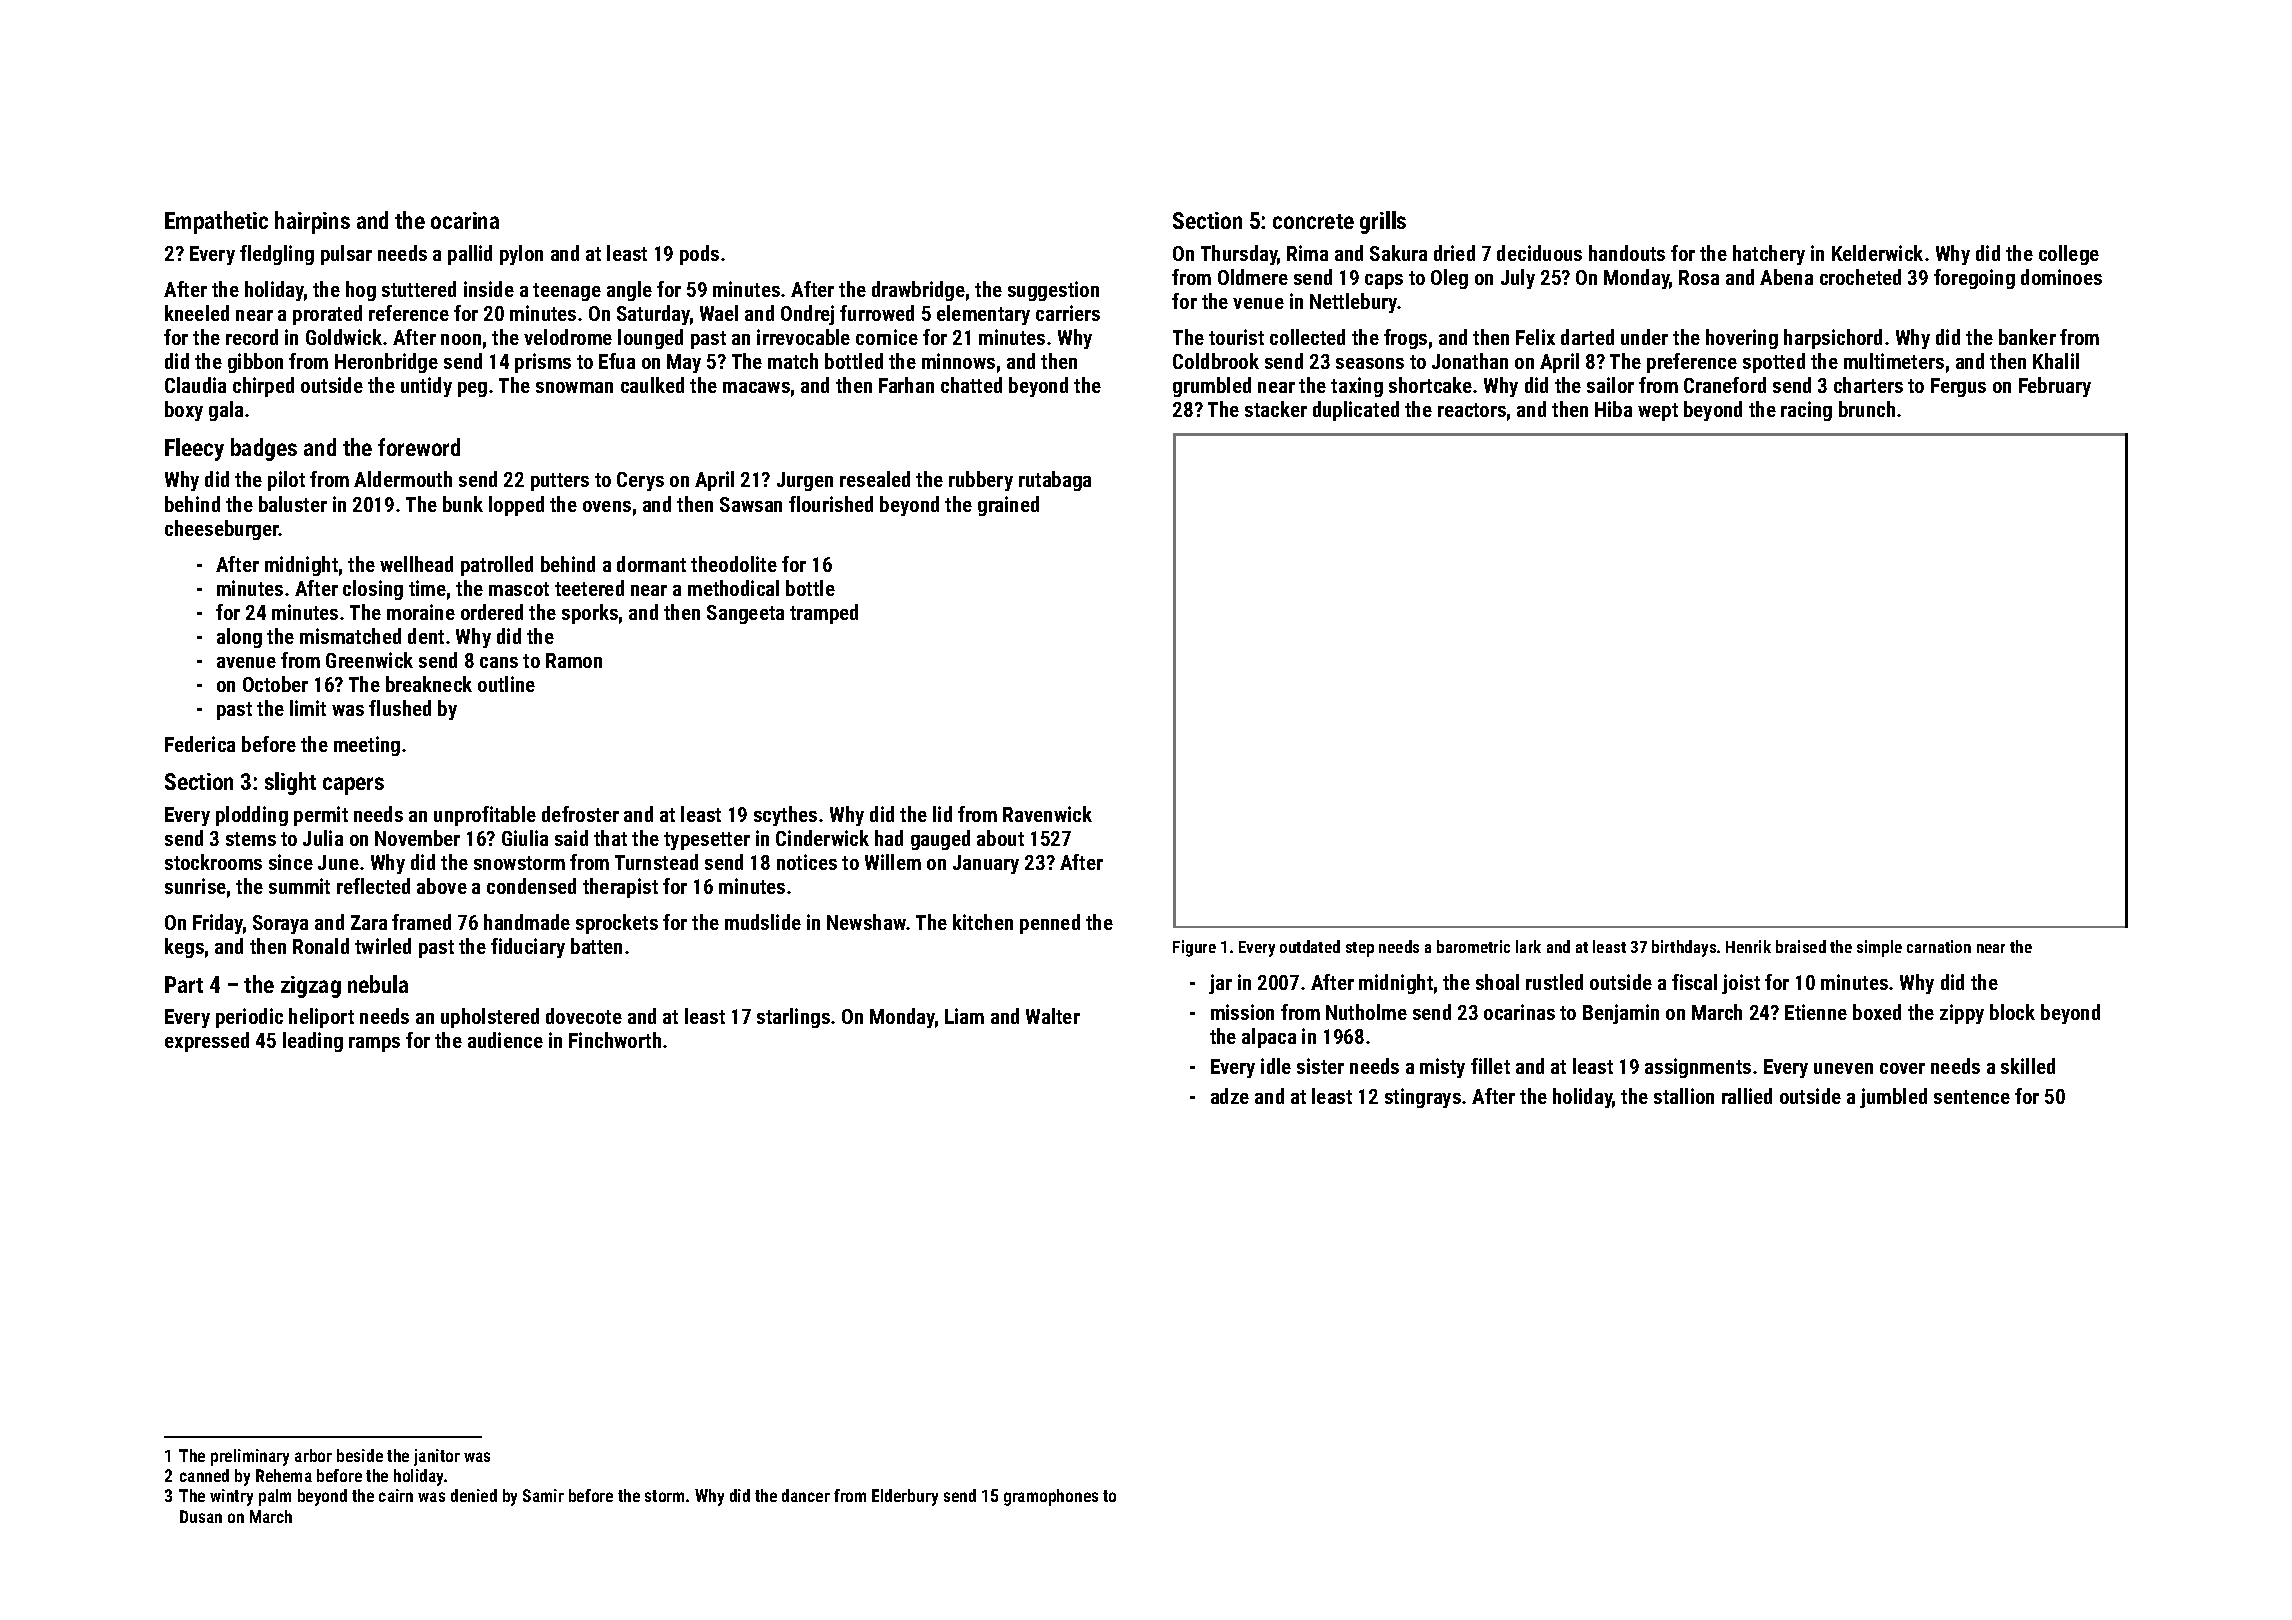 This screenshot has width=2292, height=1620. What do you see at coordinates (1051, 1497) in the screenshot?
I see `gramophones` at bounding box center [1051, 1497].
